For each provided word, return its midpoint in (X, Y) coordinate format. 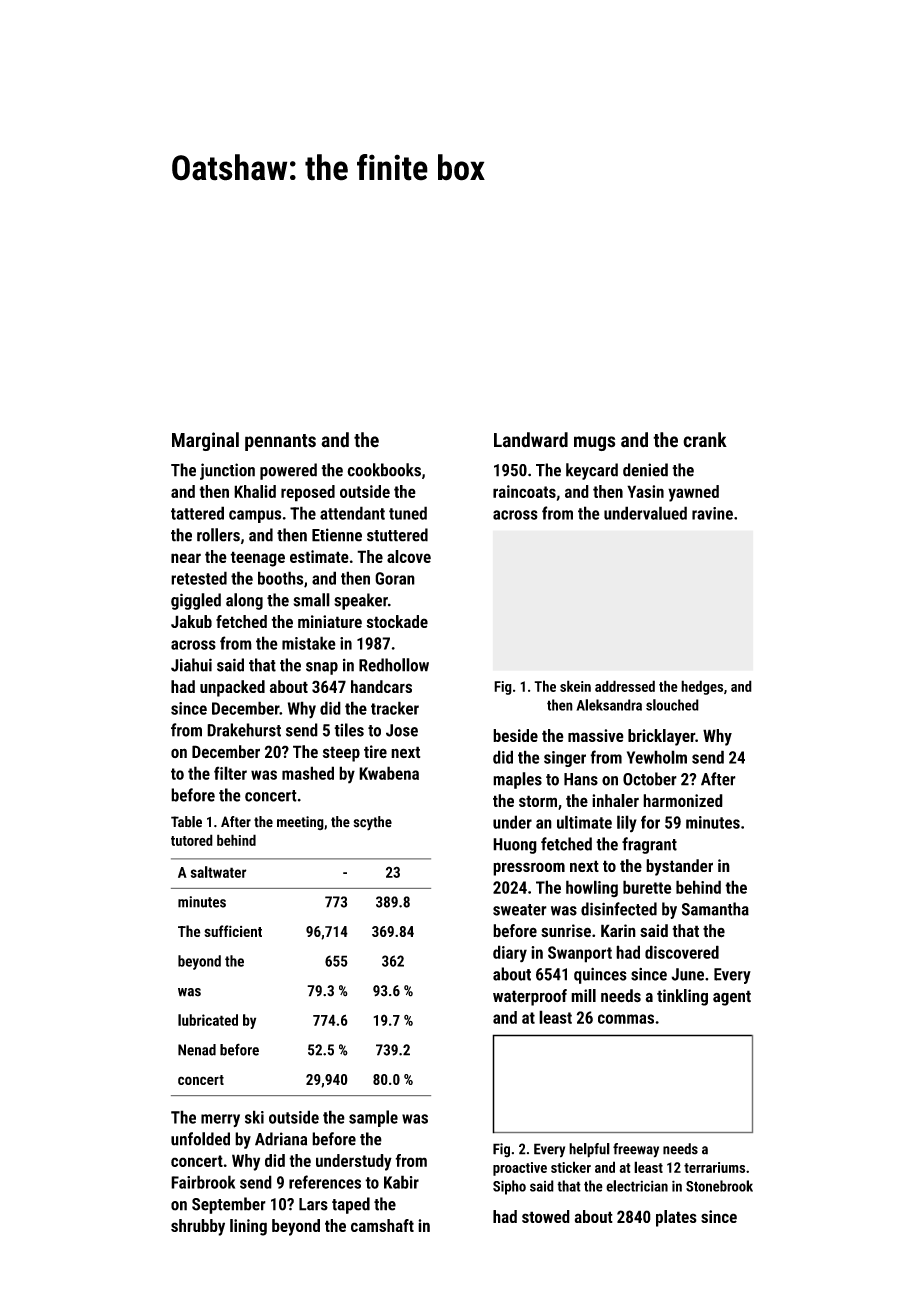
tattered (197, 513)
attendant (352, 513)
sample (373, 1118)
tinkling (682, 997)
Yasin (645, 491)
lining (248, 1227)
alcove (409, 556)
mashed (308, 773)
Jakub (191, 621)
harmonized (683, 800)
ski (254, 1117)
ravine (712, 513)
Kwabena (389, 773)
